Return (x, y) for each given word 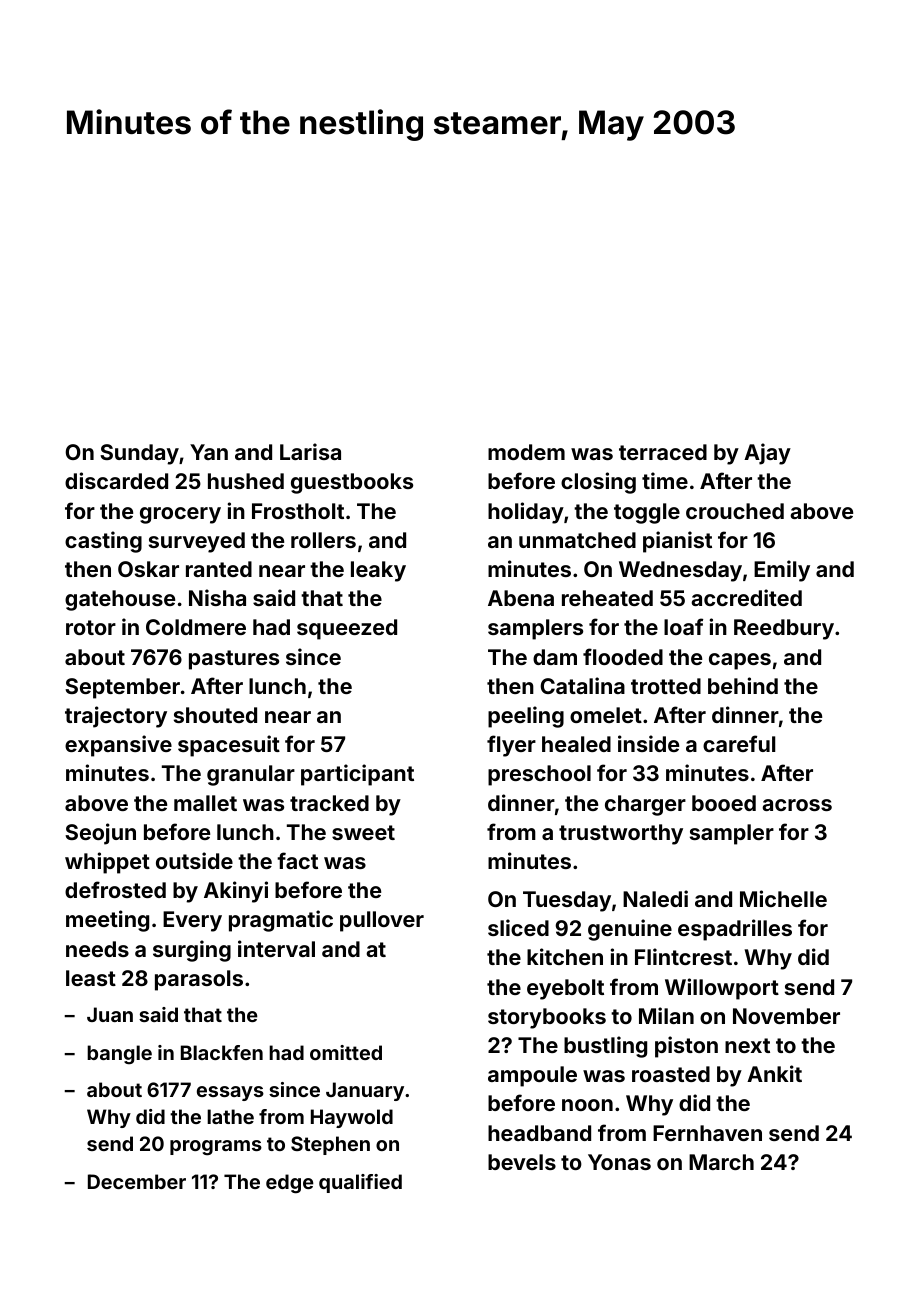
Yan (209, 452)
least (91, 978)
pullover (382, 921)
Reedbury (784, 629)
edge (290, 1184)
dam (555, 657)
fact (297, 860)
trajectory (116, 717)
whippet (107, 863)
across (797, 805)
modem (526, 452)
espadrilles (735, 930)
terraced (663, 452)
